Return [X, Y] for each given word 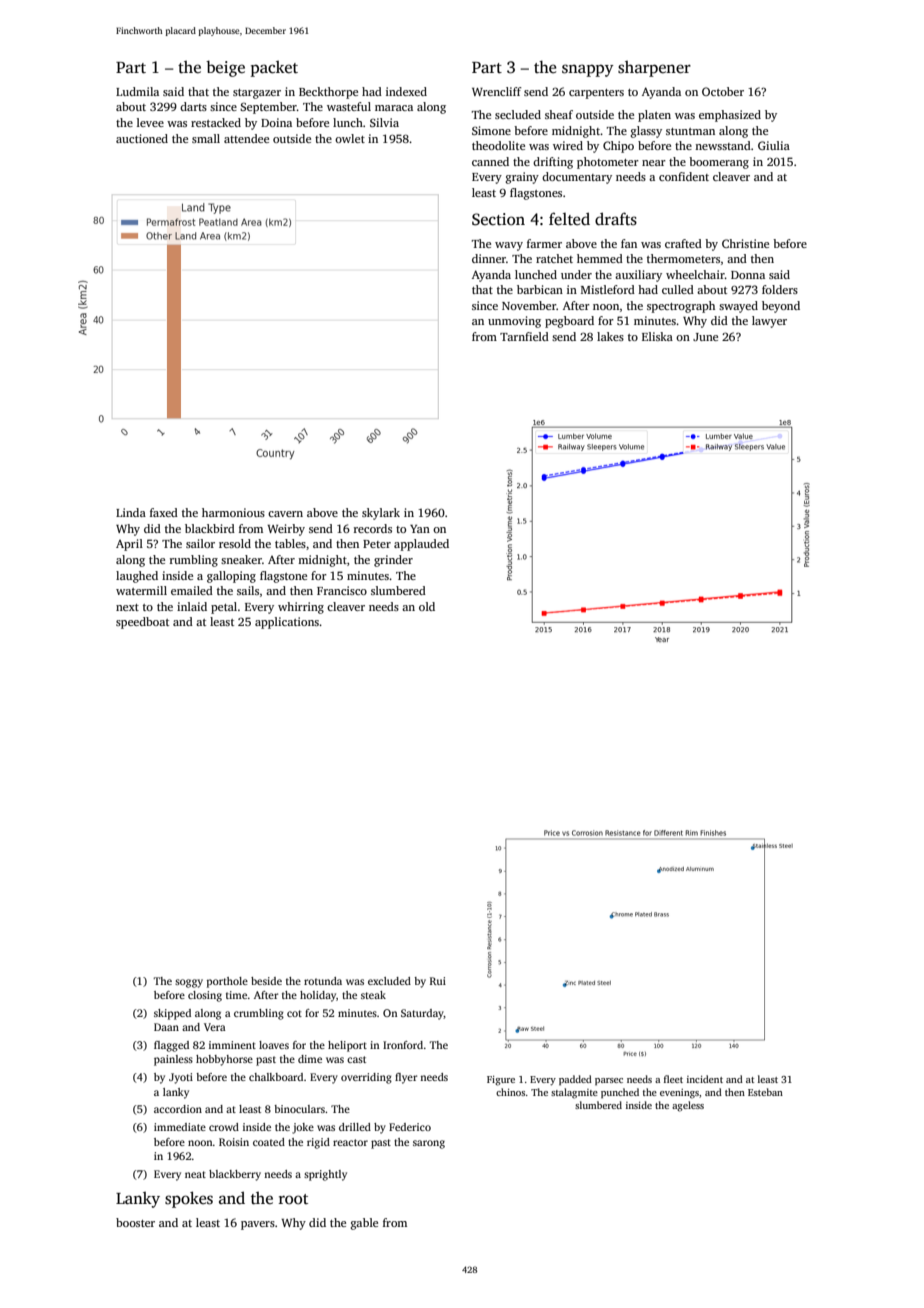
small [206, 138]
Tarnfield [524, 336]
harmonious [233, 512]
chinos [510, 1092]
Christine [745, 243]
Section [498, 219]
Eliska [657, 336]
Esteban [765, 1092]
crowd [224, 1127]
